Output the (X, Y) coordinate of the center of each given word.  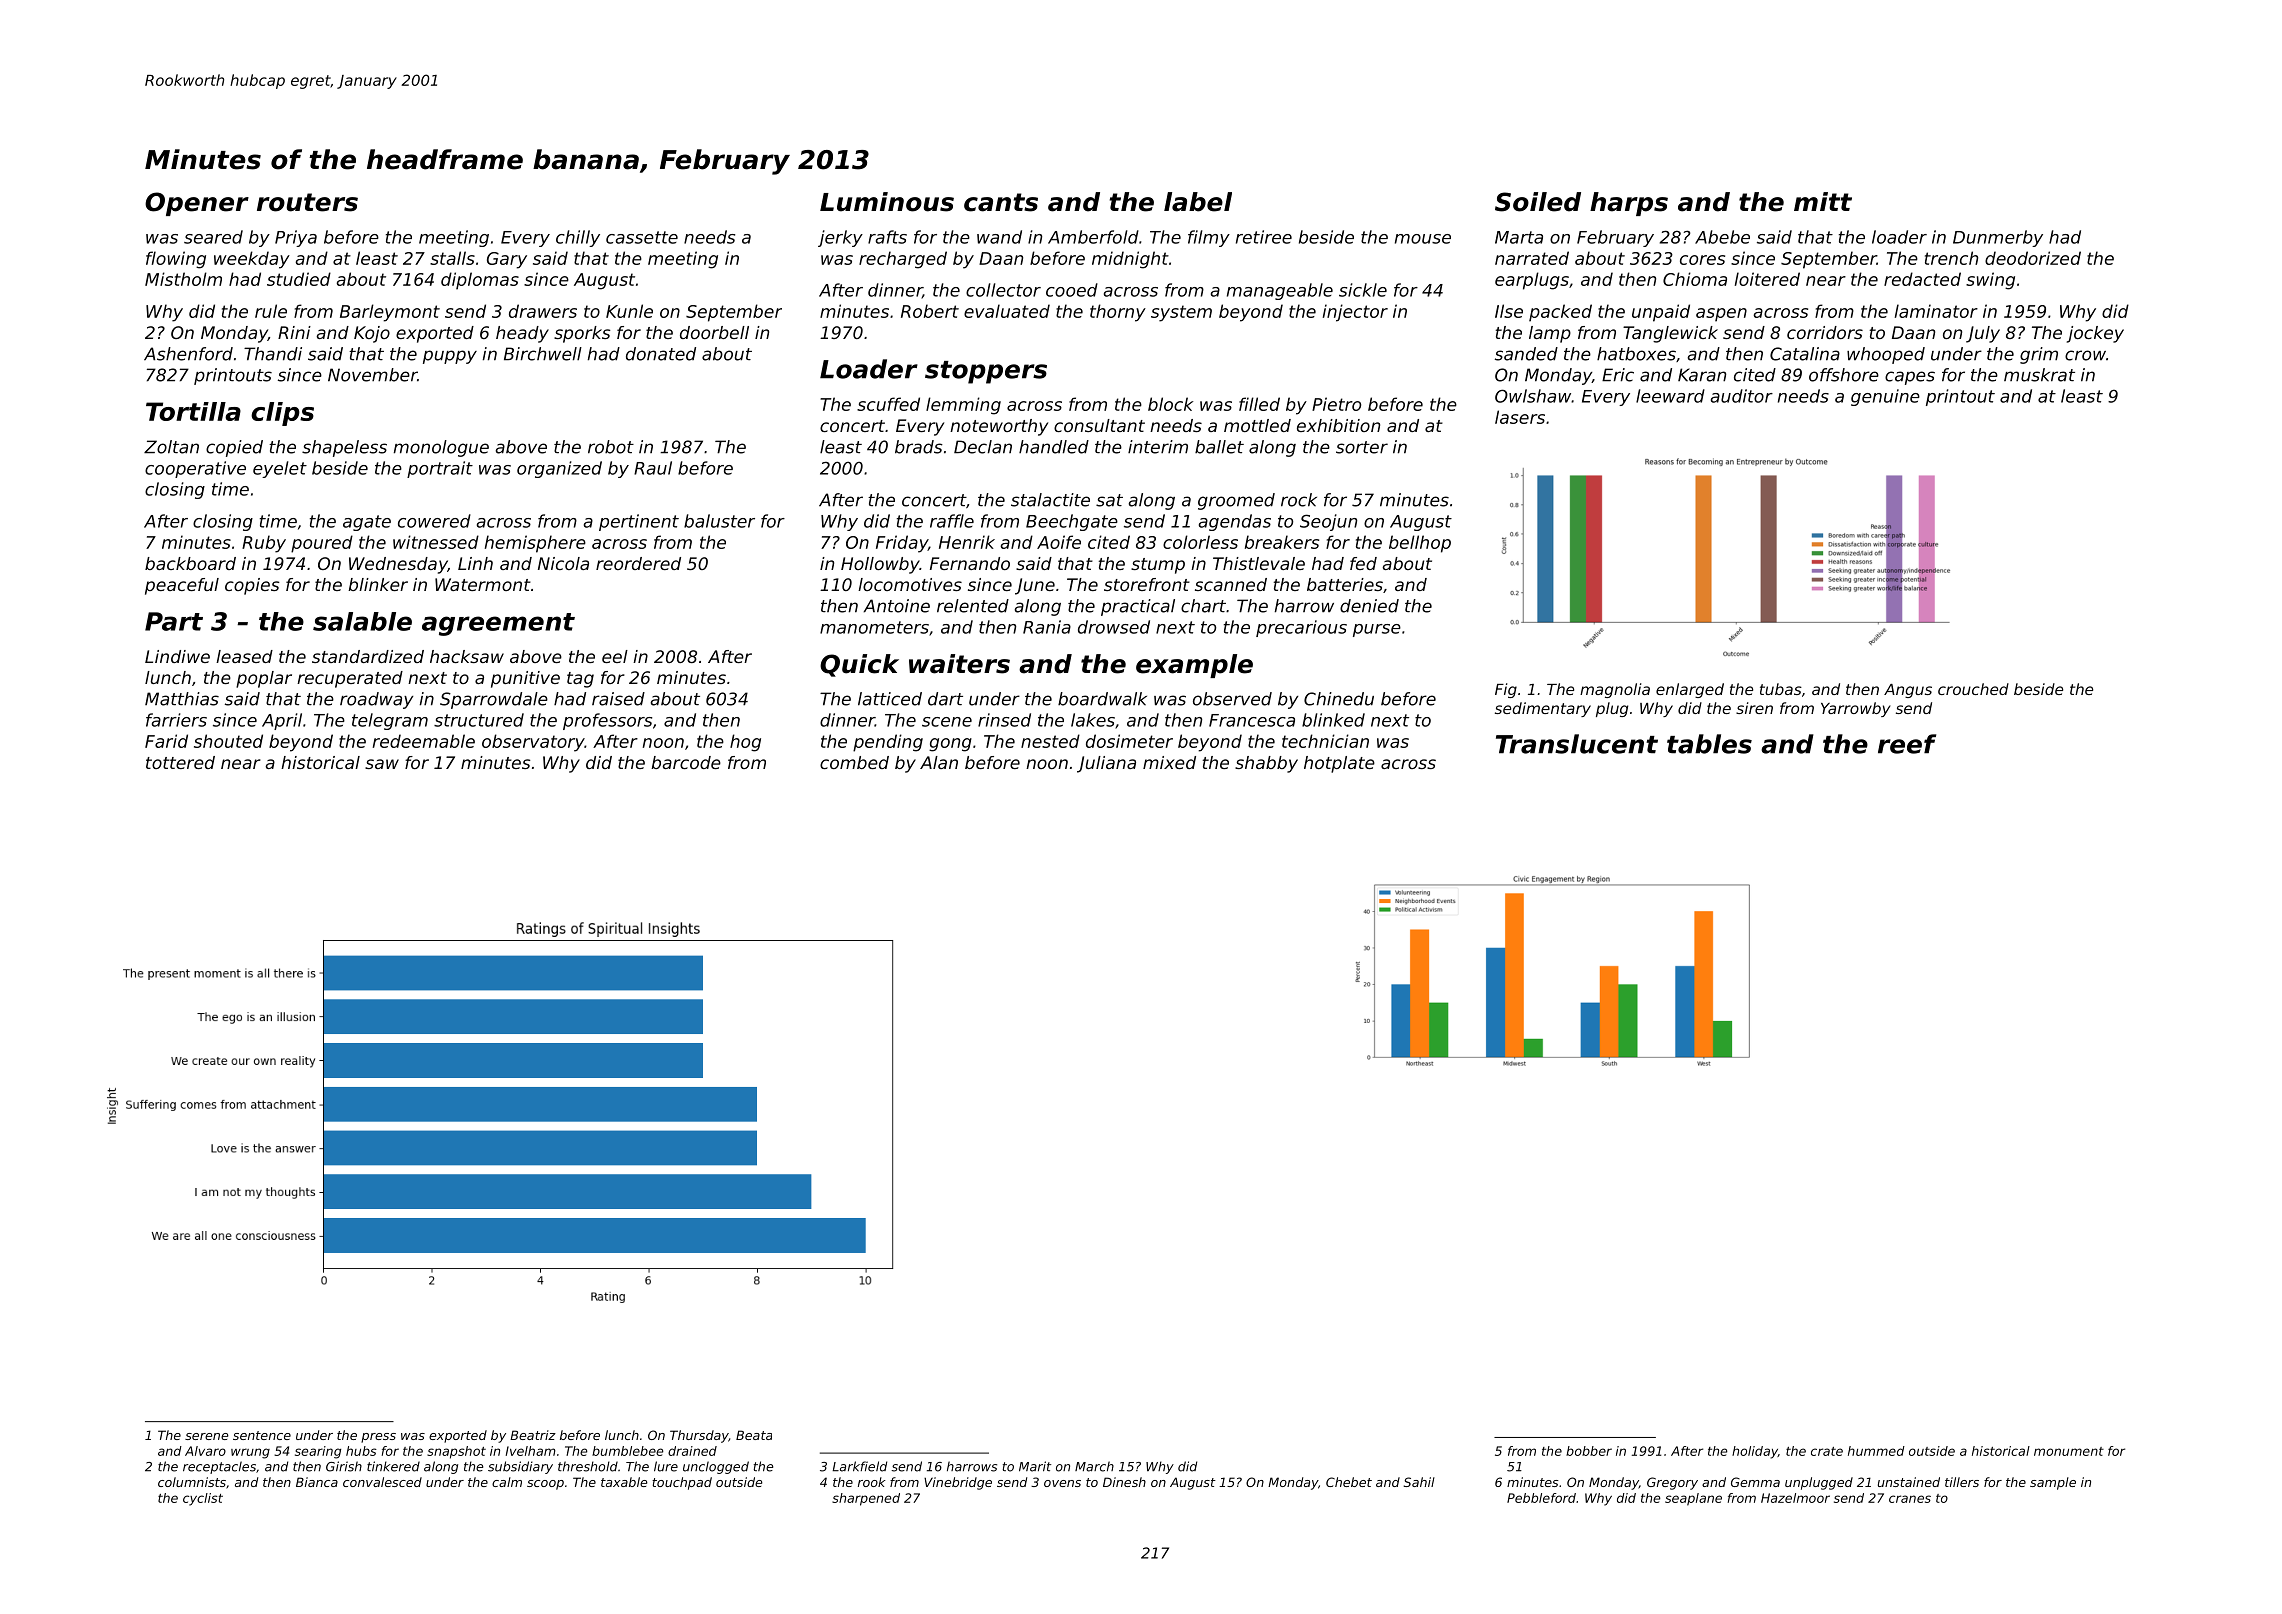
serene (207, 1436)
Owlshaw (1533, 396)
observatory (533, 743)
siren (1754, 708)
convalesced (382, 1482)
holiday (1755, 1452)
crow (2085, 355)
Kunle (629, 311)
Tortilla (193, 411)
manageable (1280, 291)
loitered (1767, 279)
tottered (180, 762)
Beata (754, 1435)
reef (1907, 744)
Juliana (1106, 764)
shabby (1266, 764)
